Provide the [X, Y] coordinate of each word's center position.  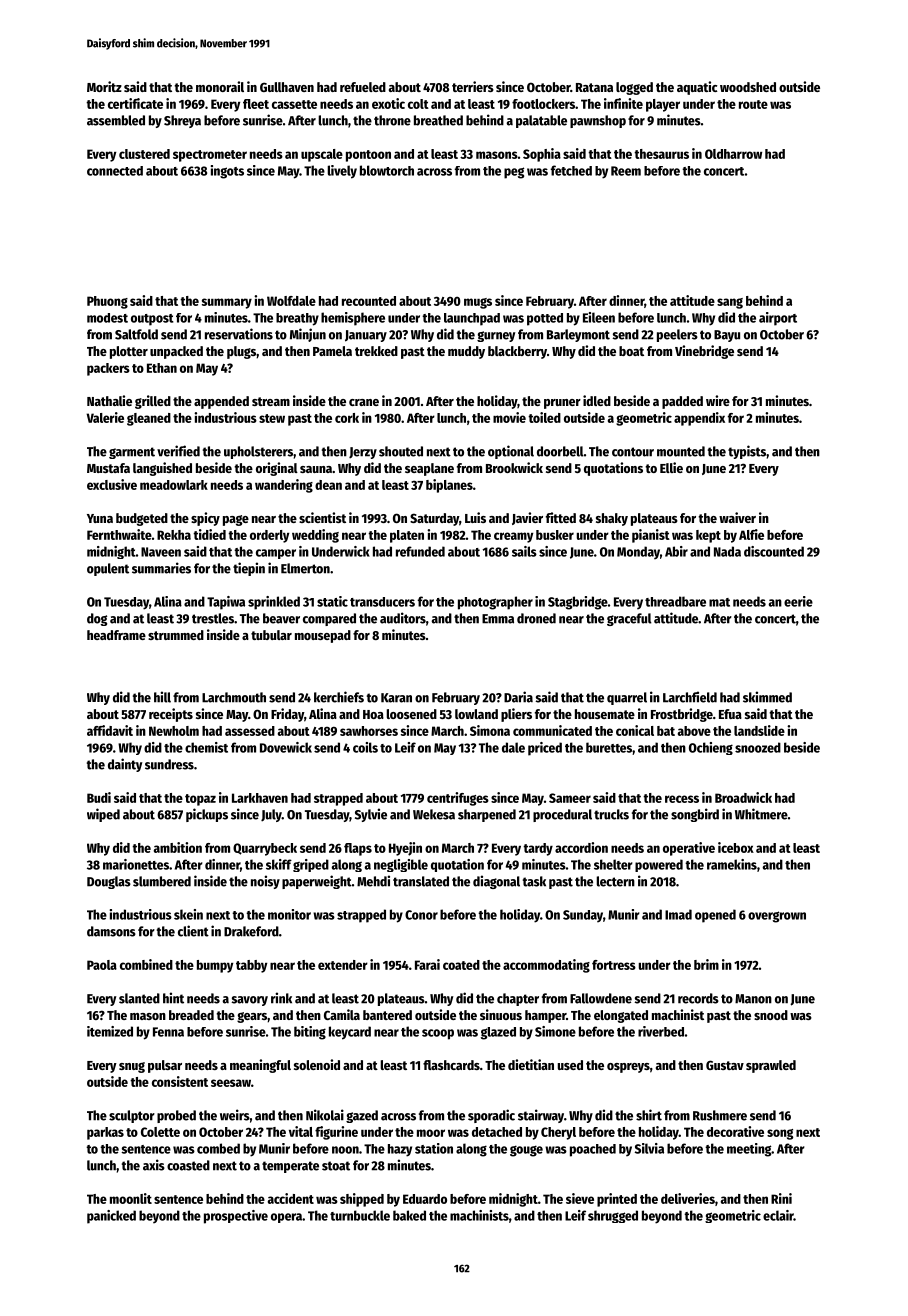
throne [392, 120]
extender [343, 965]
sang [730, 303]
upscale [322, 155]
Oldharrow [733, 154]
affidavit [110, 730]
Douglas [109, 882]
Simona [490, 730]
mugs [478, 303]
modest [107, 318]
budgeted [142, 519]
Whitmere [761, 814]
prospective [236, 1217]
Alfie [751, 534]
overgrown [777, 917]
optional [511, 452]
